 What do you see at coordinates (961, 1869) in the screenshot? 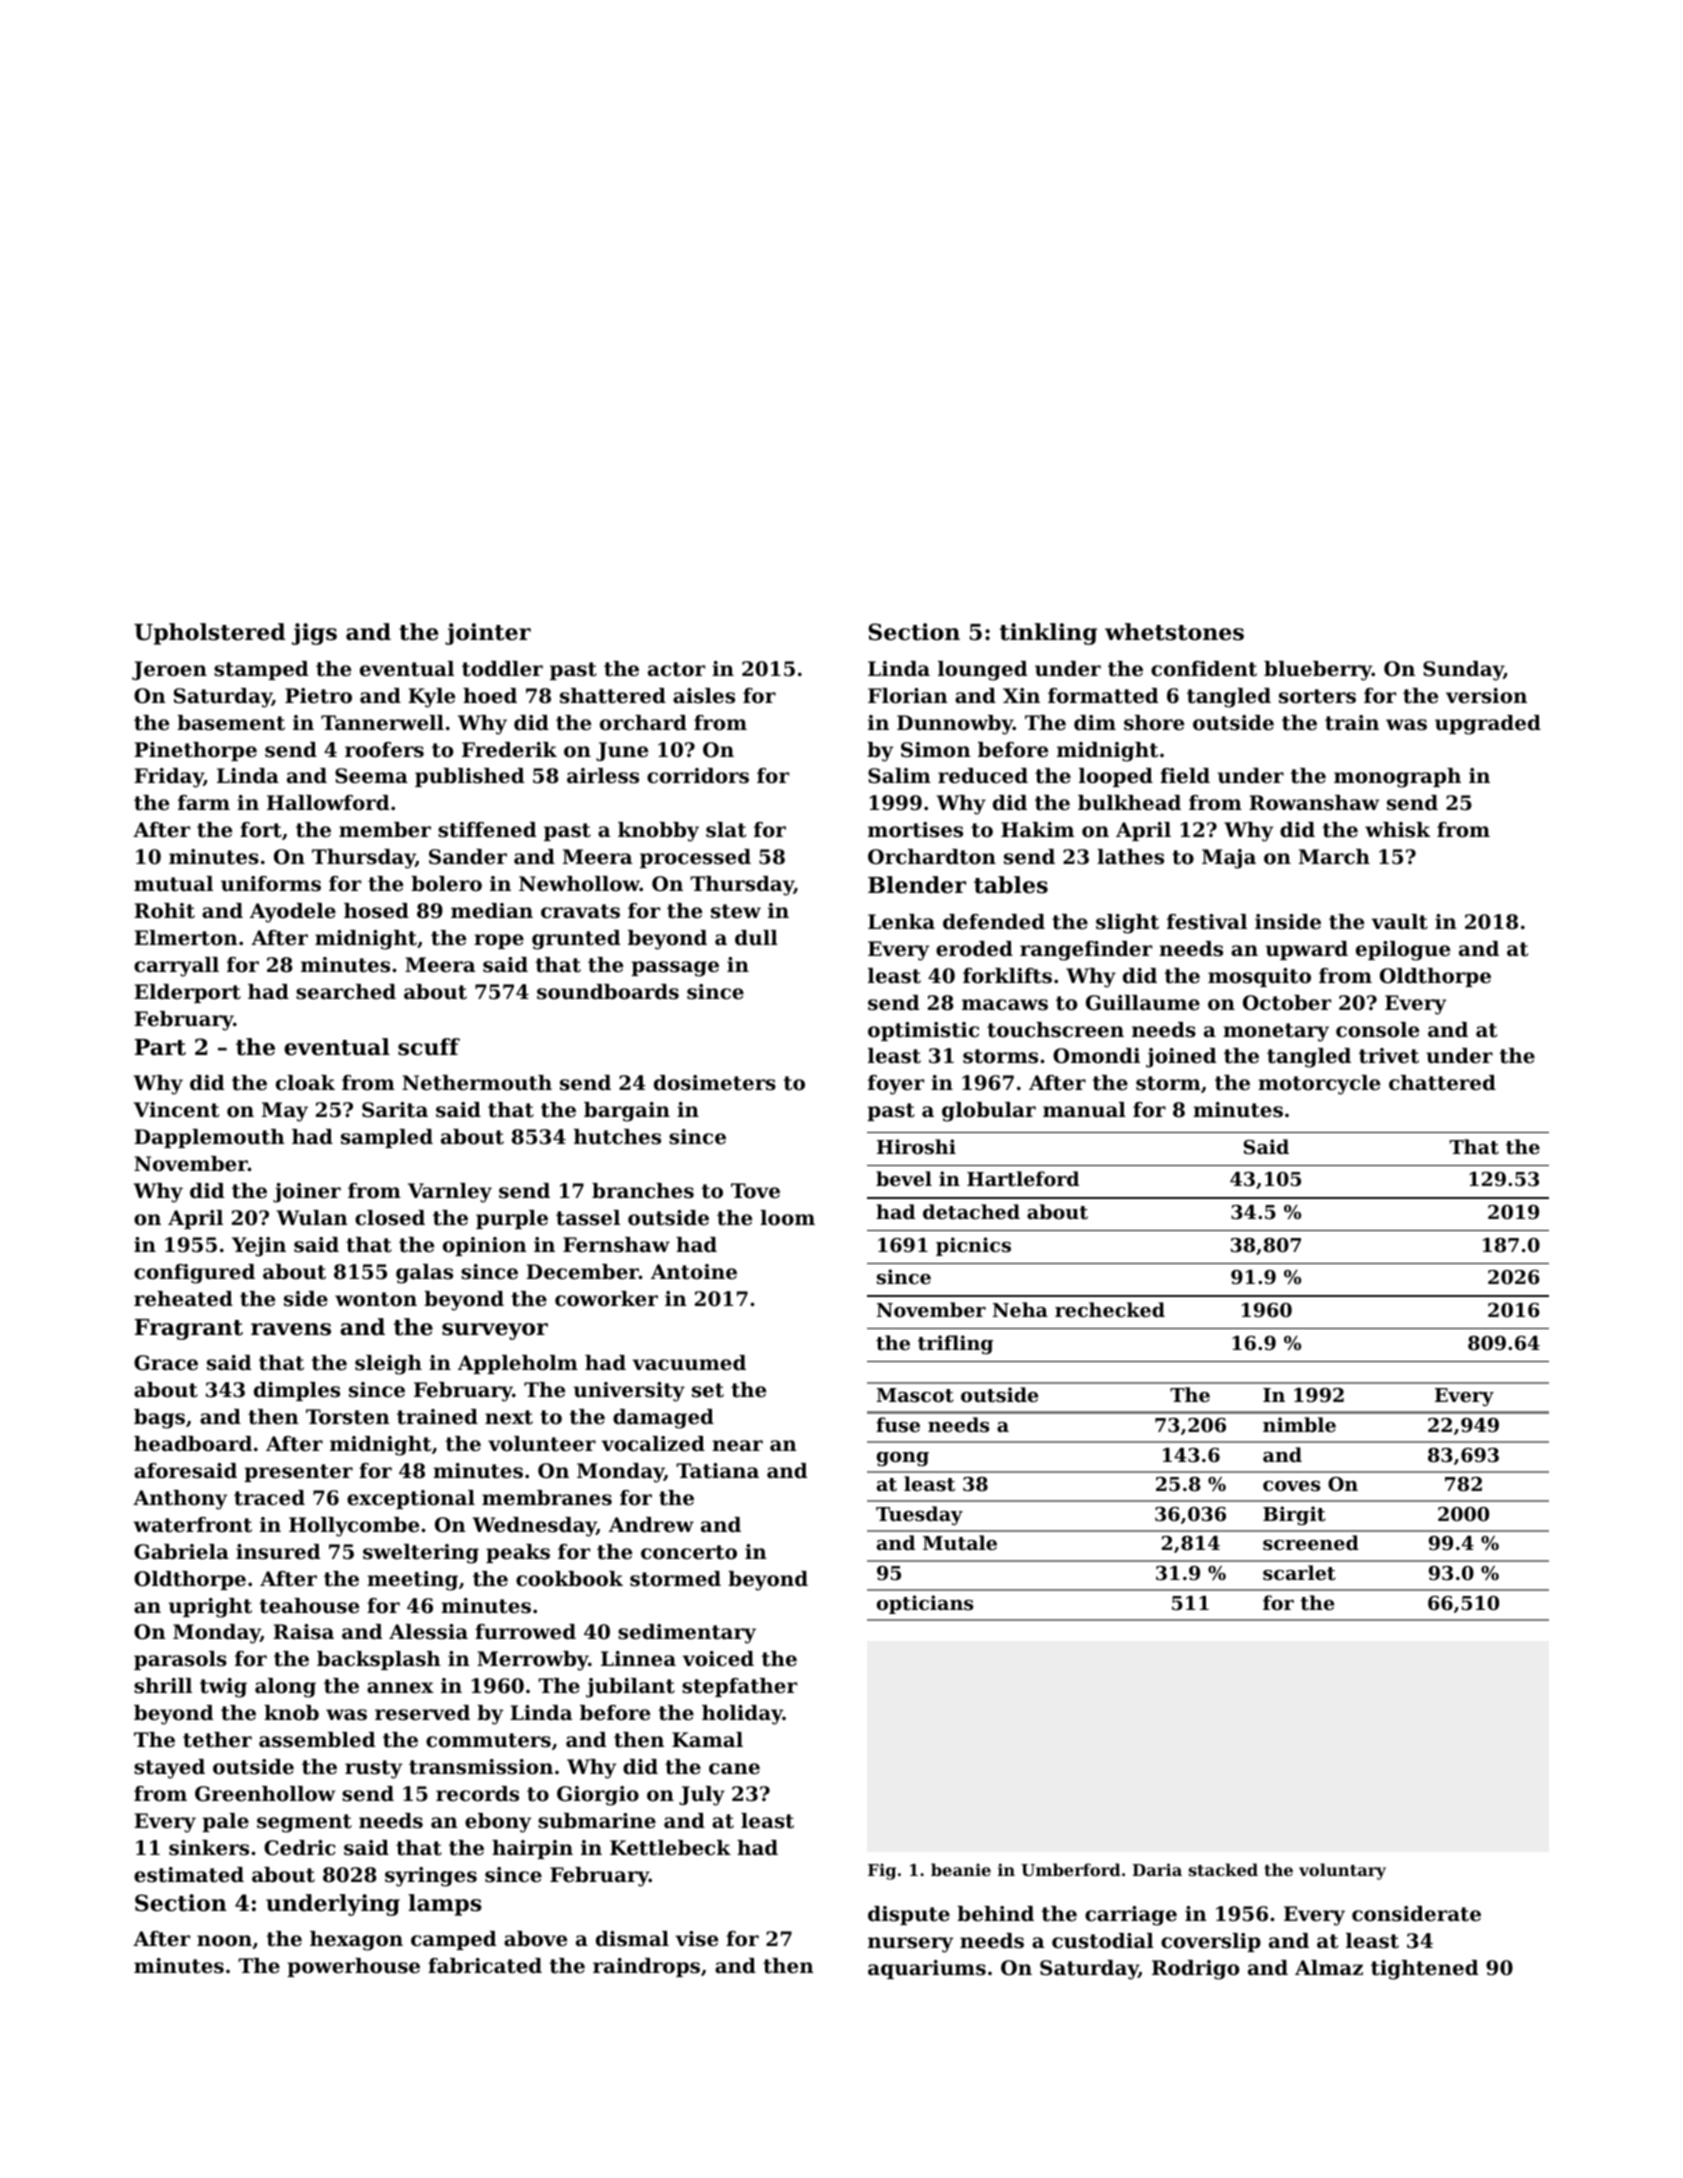
I see `beanie` at bounding box center [961, 1869].
